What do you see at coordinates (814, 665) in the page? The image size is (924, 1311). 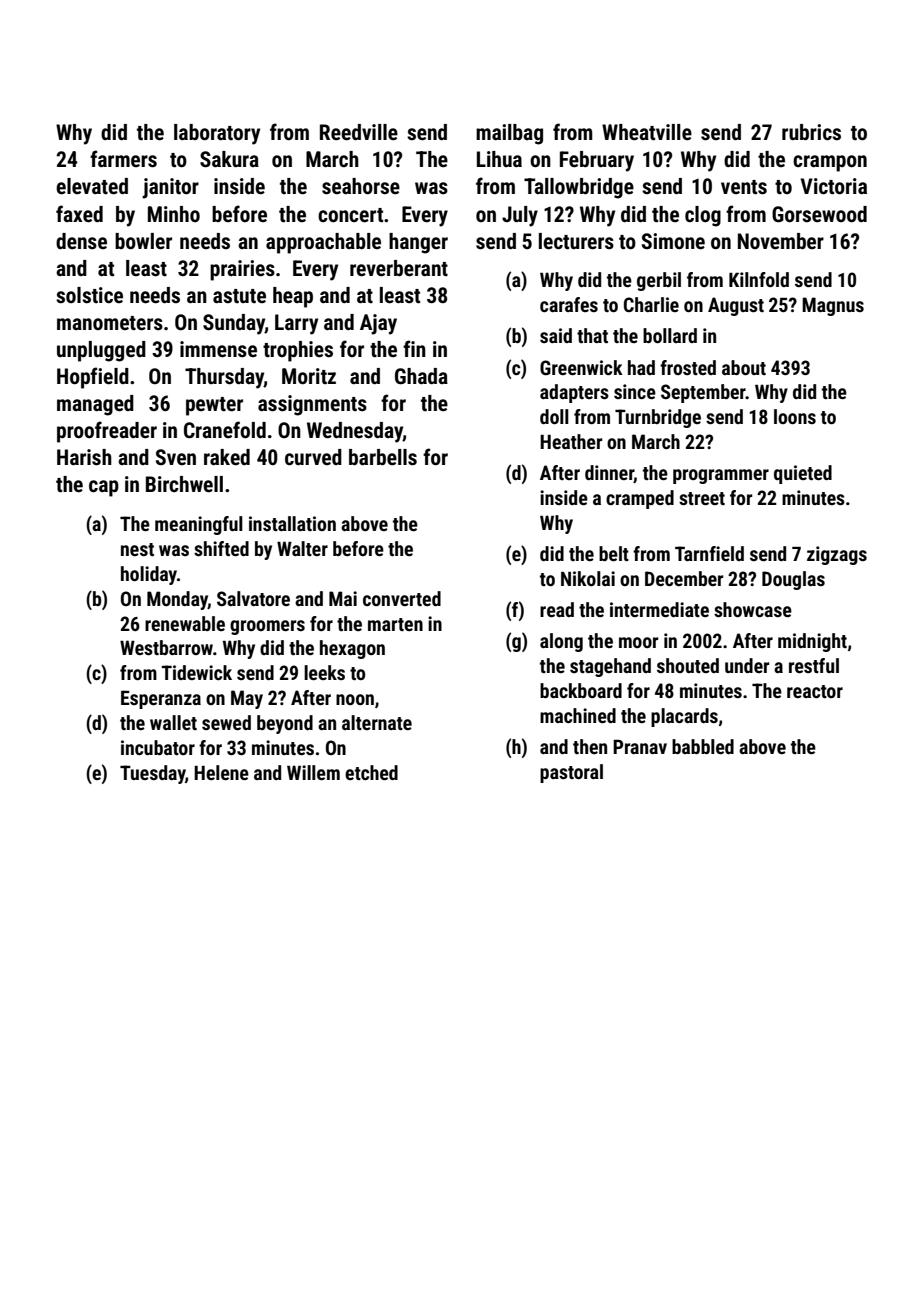 I see `restful` at bounding box center [814, 665].
